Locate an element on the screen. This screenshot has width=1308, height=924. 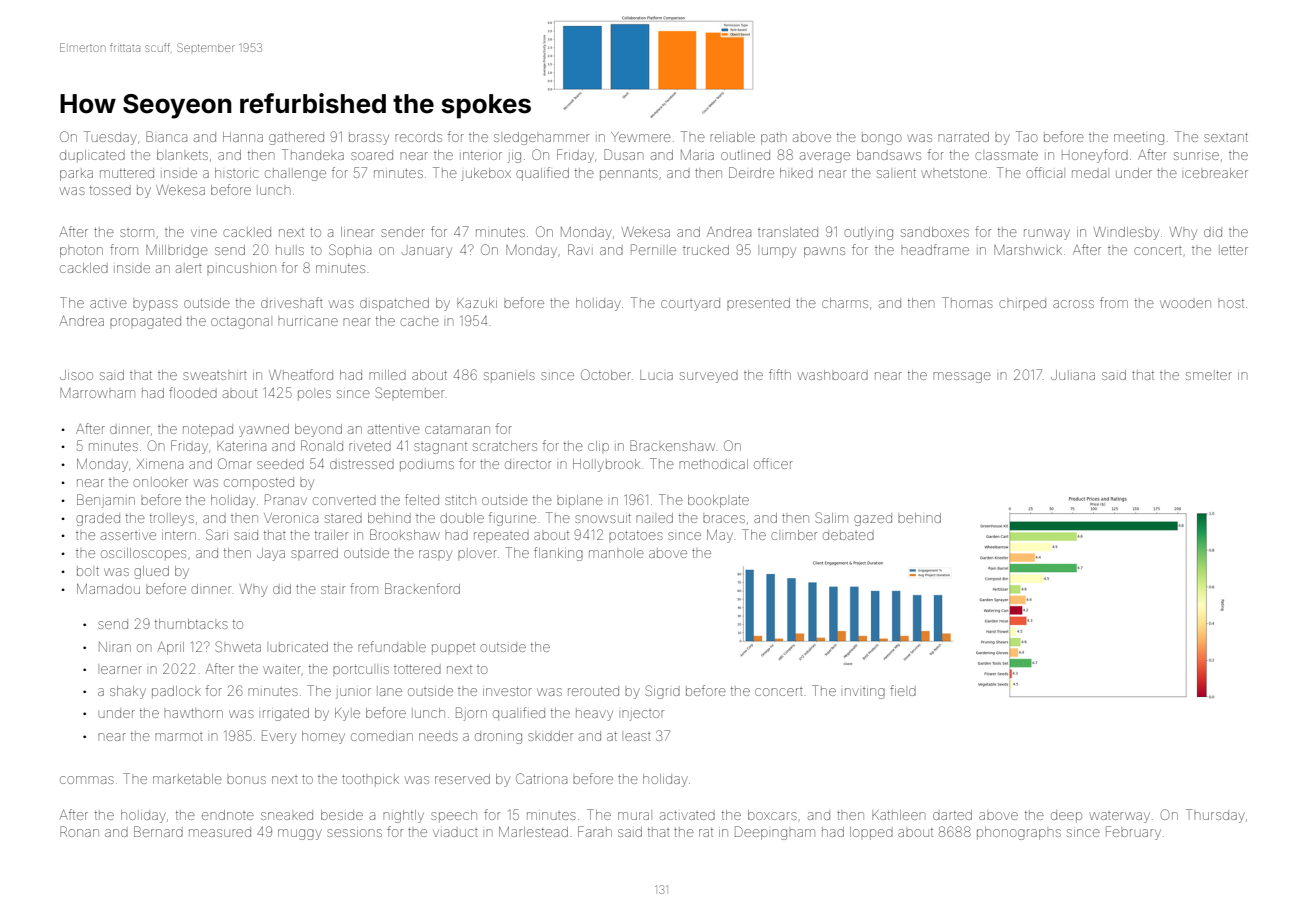
sledgehammer is located at coordinates (541, 138).
